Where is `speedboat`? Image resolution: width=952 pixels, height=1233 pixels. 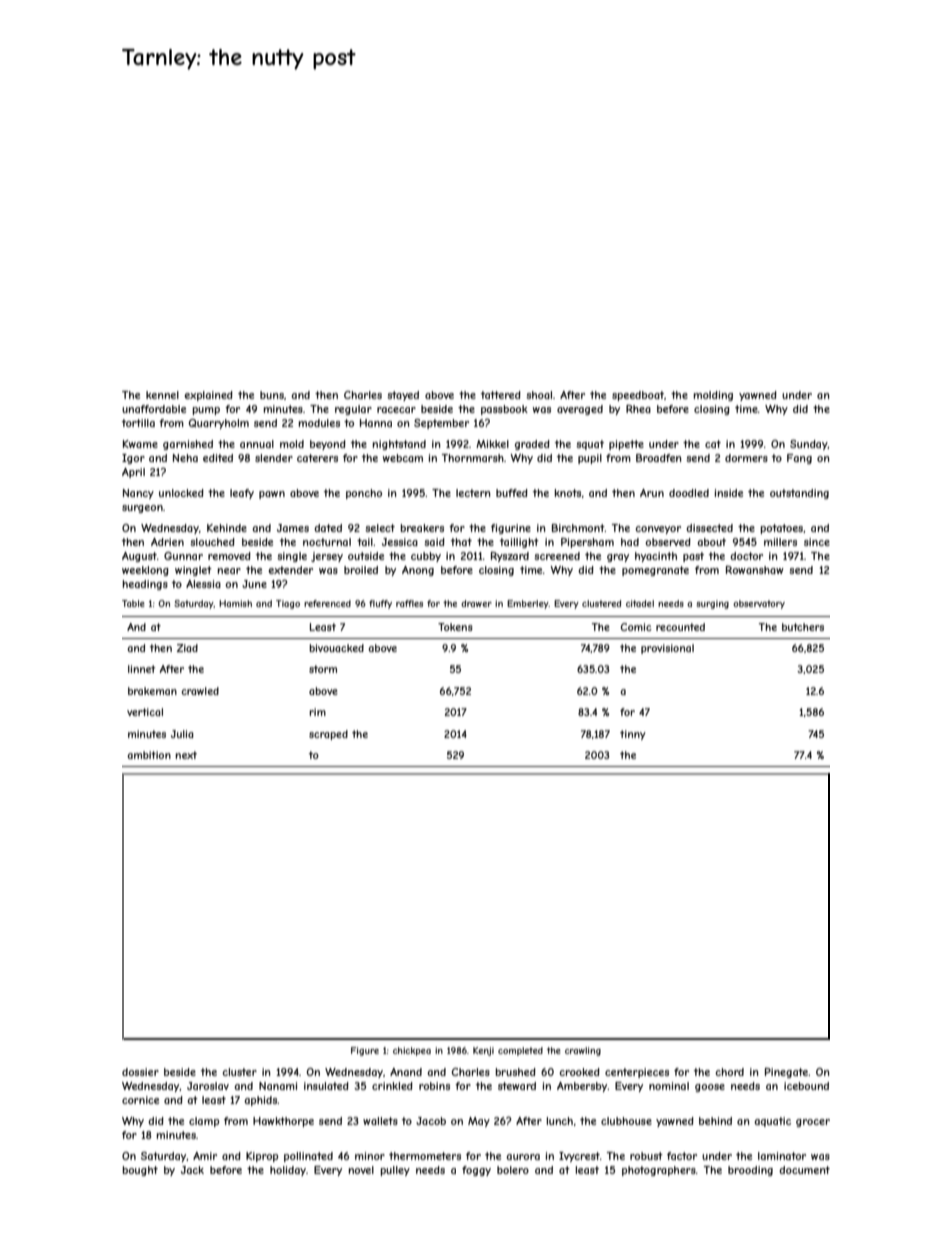
speedboat is located at coordinates (638, 396).
